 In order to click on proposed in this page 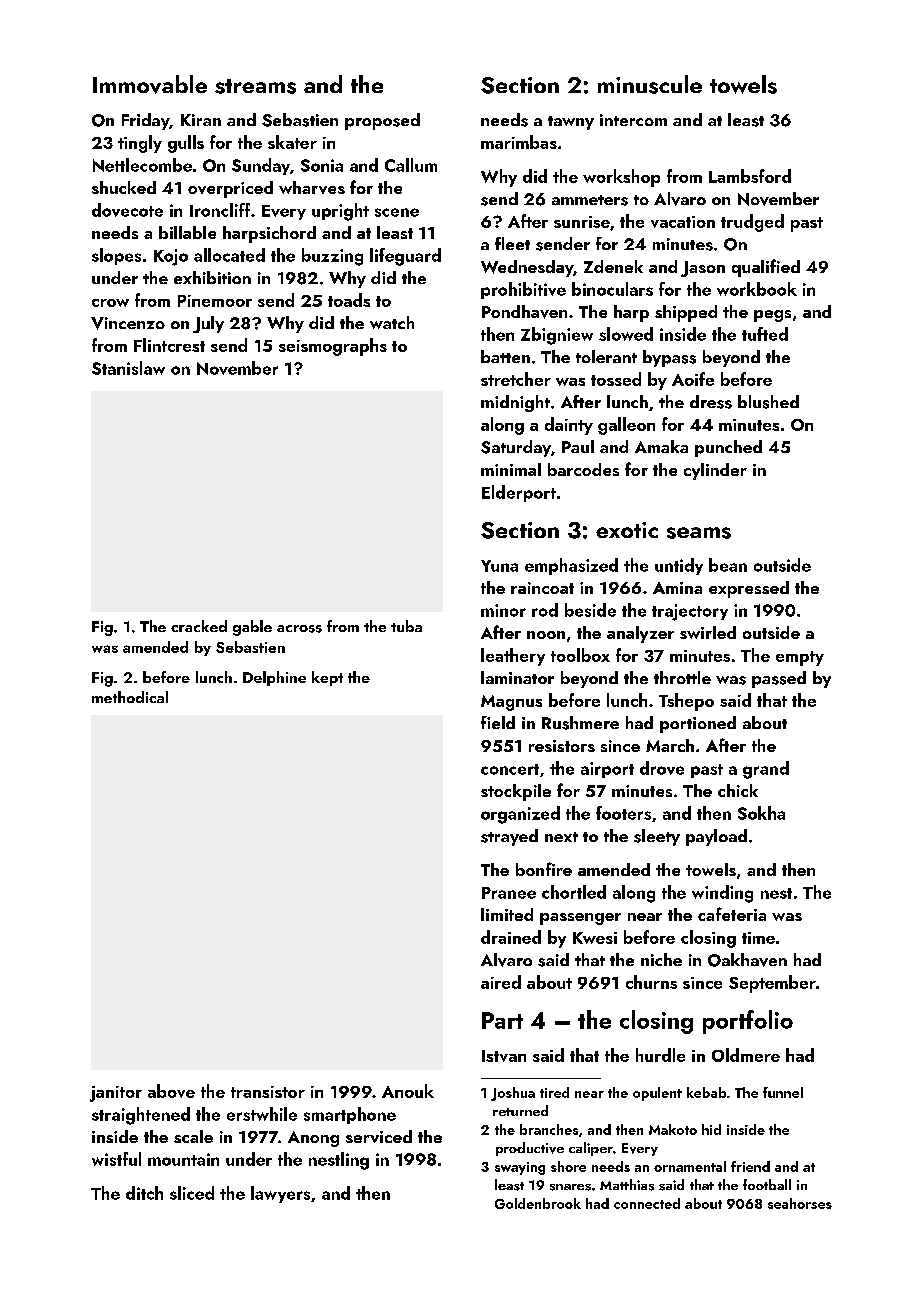, I will do `click(382, 121)`.
